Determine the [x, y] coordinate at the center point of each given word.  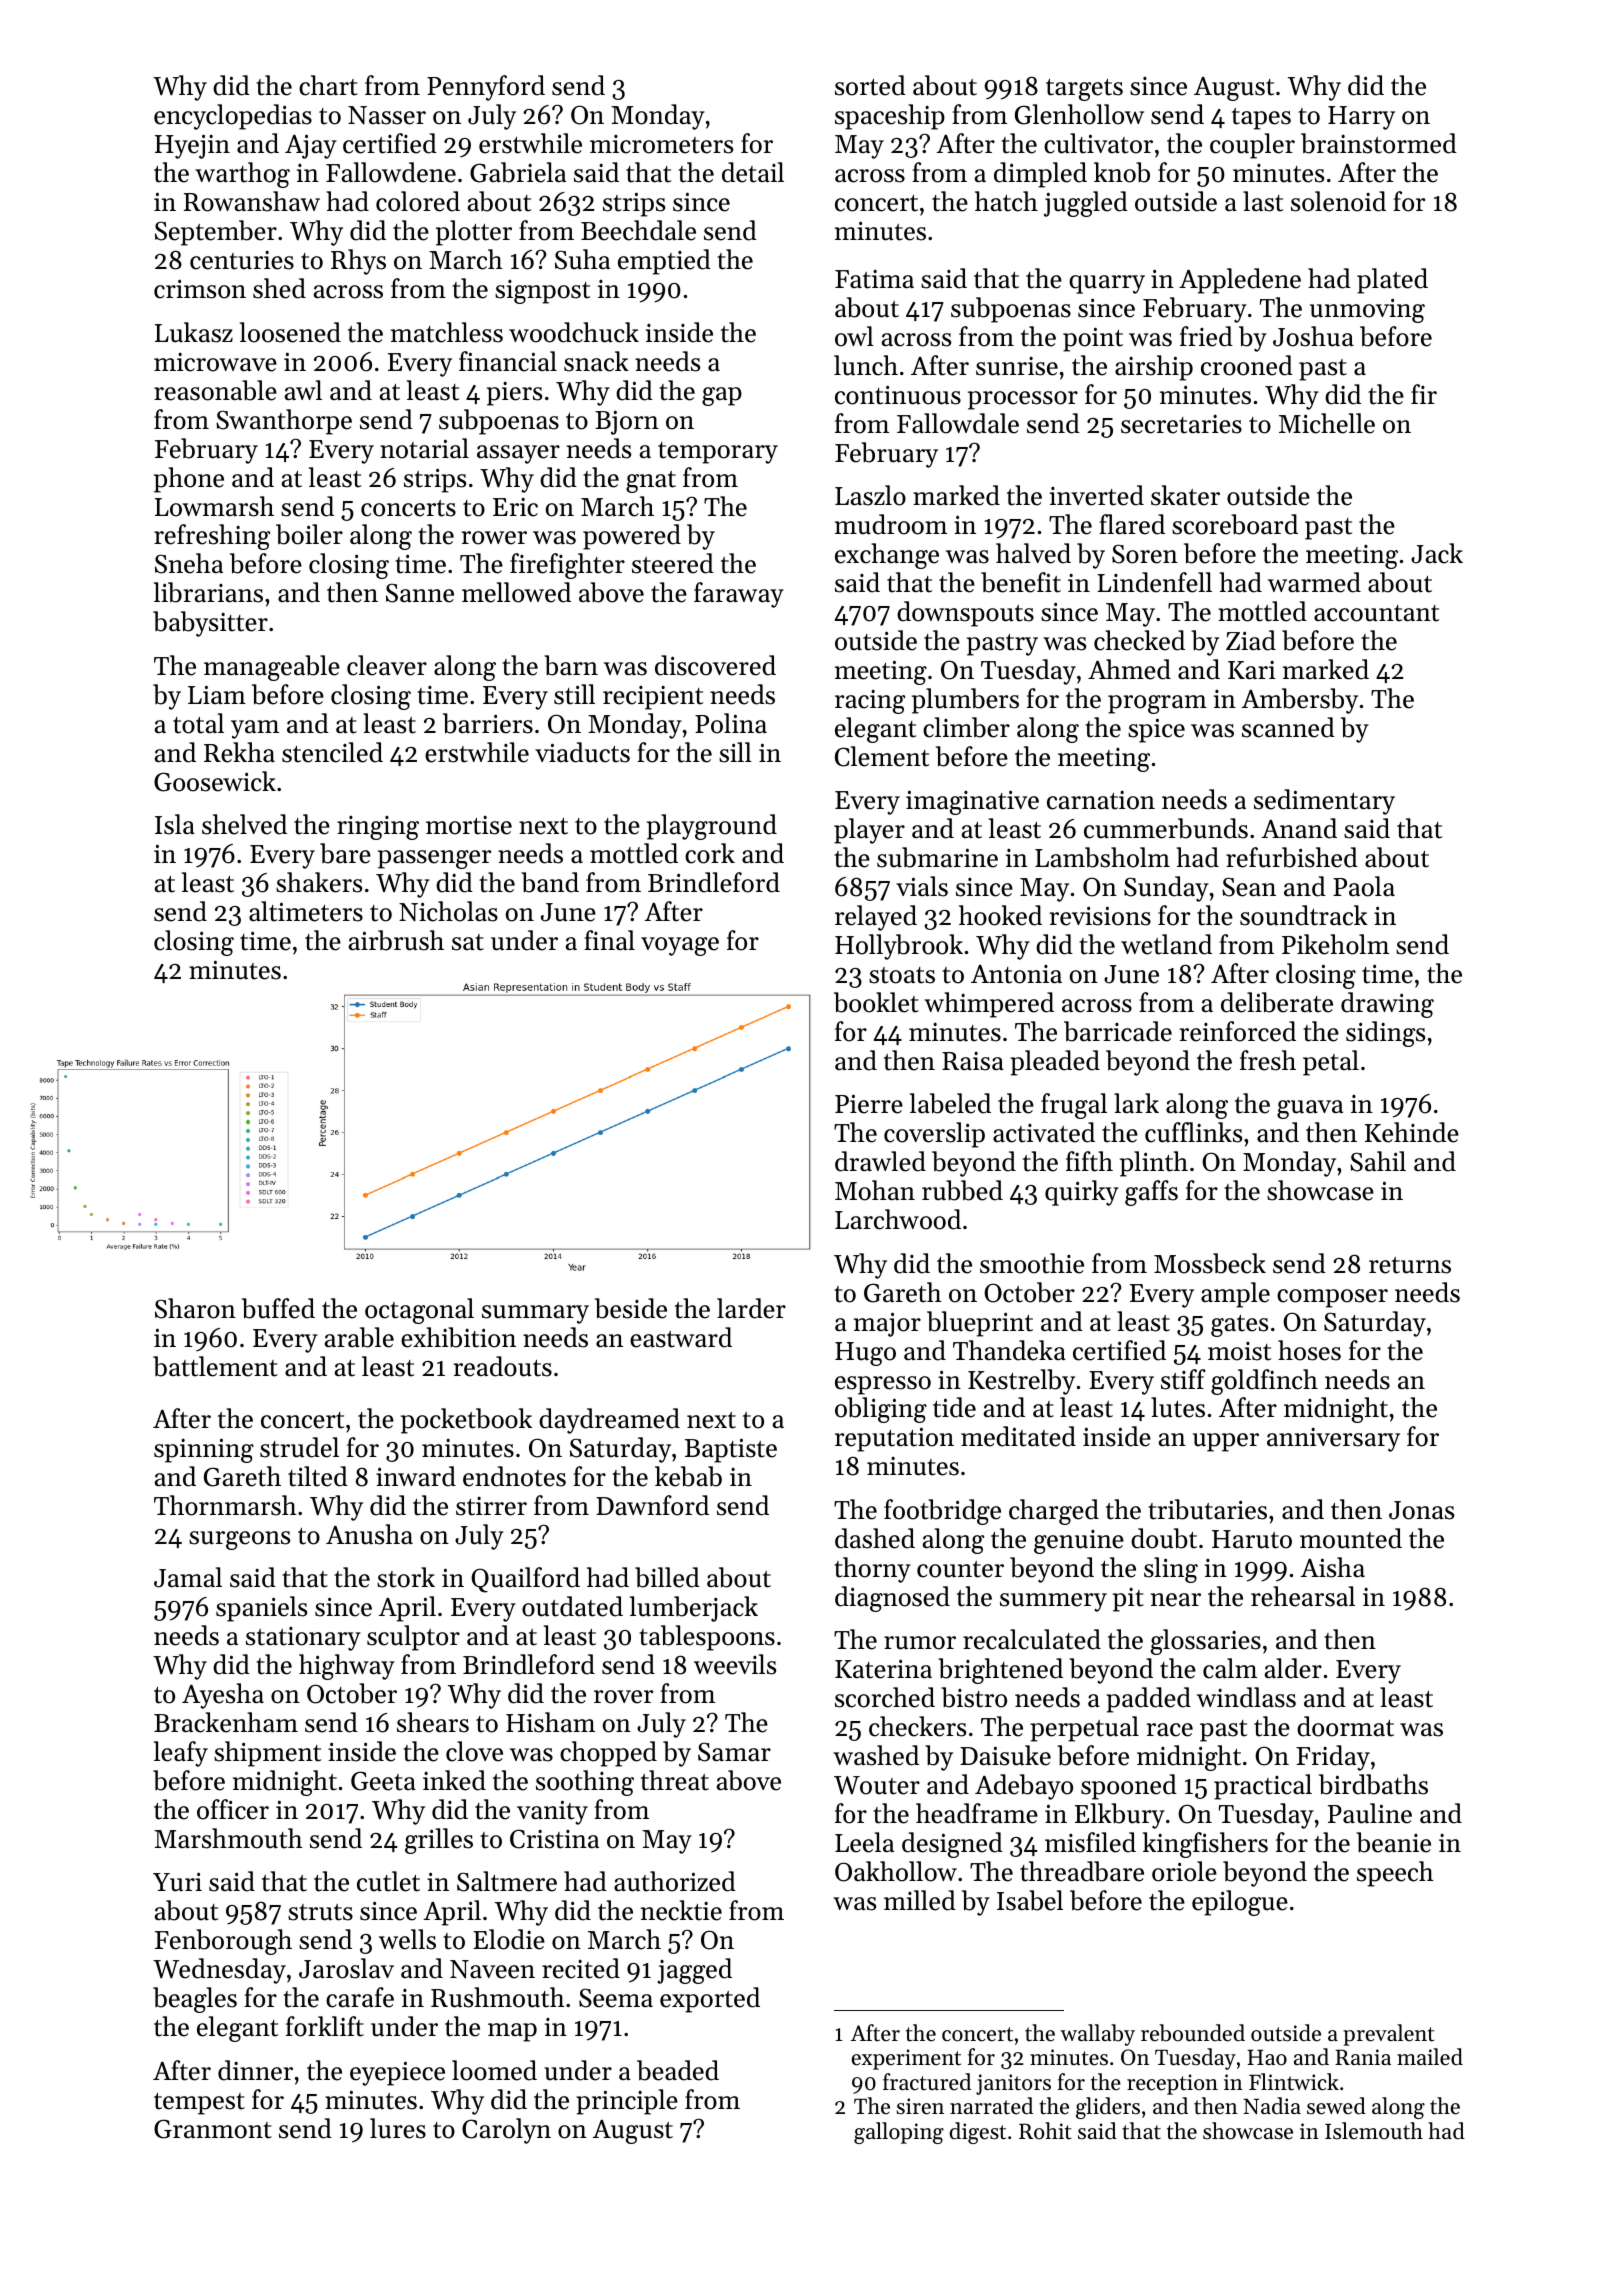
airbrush [396, 940]
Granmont [213, 2129]
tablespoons [707, 1638]
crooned [1247, 365]
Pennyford [486, 88]
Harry [1361, 118]
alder [1293, 1668]
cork [710, 853]
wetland [1166, 944]
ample [1235, 1295]
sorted [870, 85]
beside [631, 1308]
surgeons [239, 1540]
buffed [278, 1308]
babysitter [210, 624]
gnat [651, 482]
